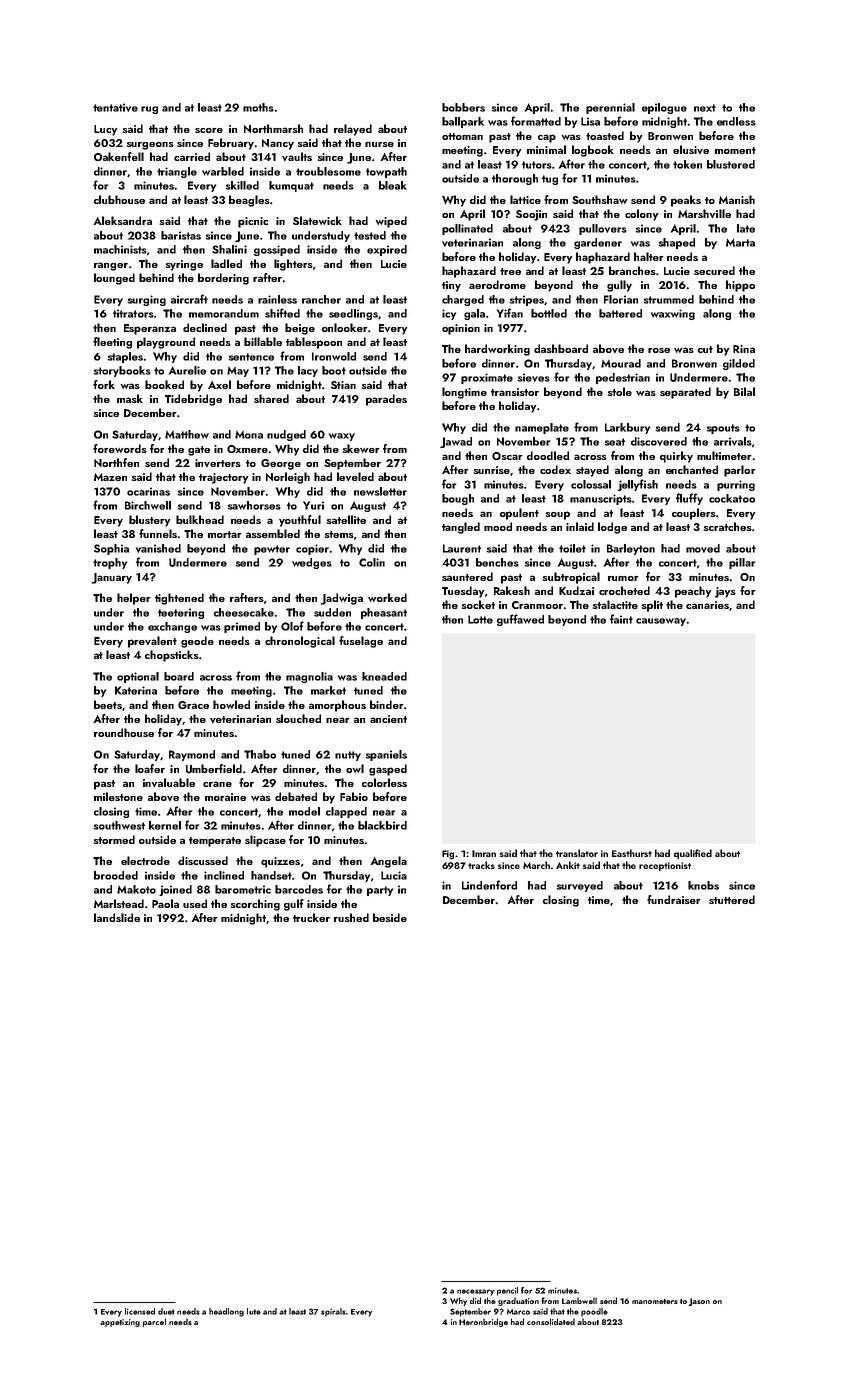 This screenshot has width=849, height=1400. Describe the element at coordinates (146, 300) in the screenshot. I see `surging` at that location.
